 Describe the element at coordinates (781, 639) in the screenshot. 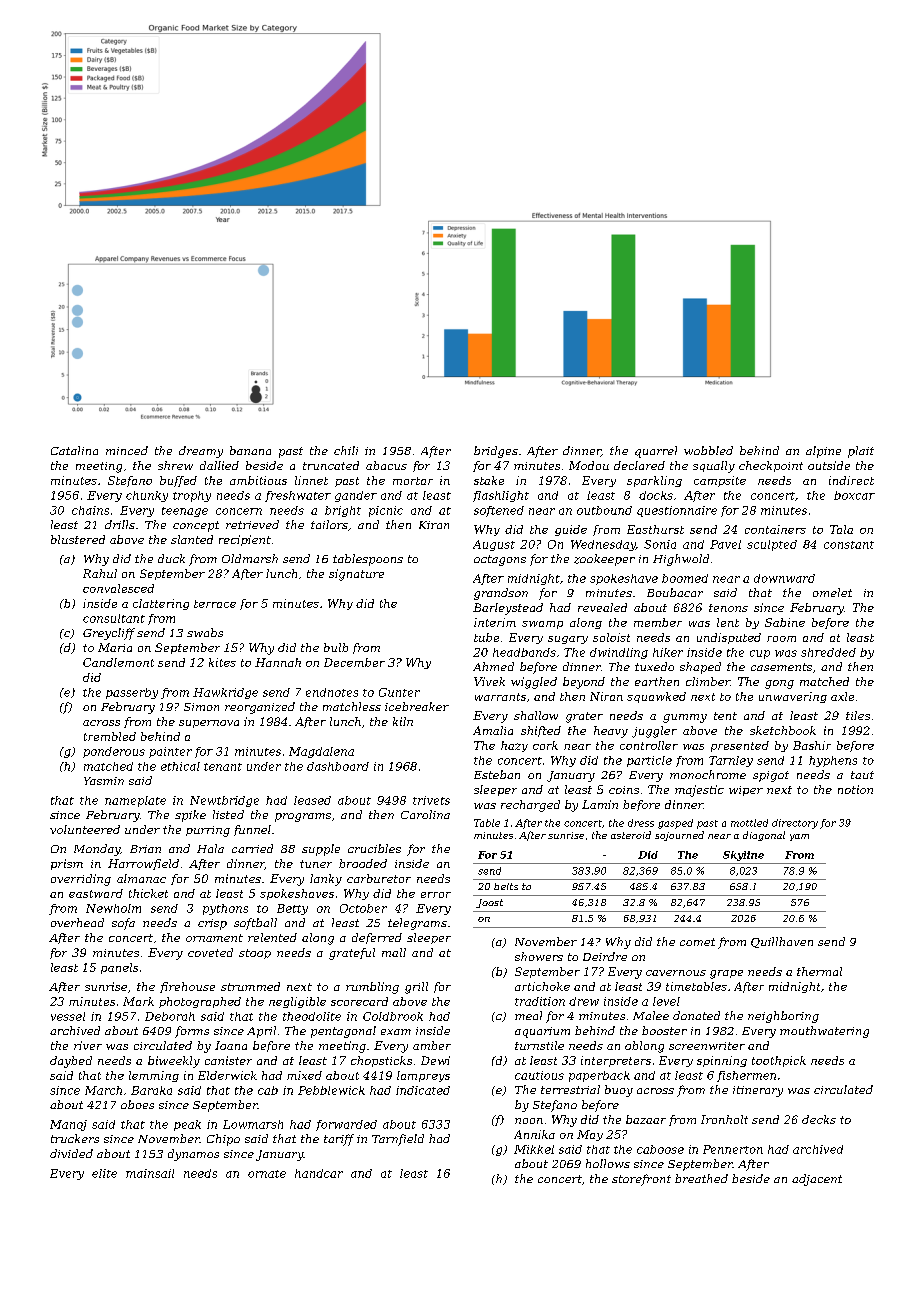

I see `room` at that location.
